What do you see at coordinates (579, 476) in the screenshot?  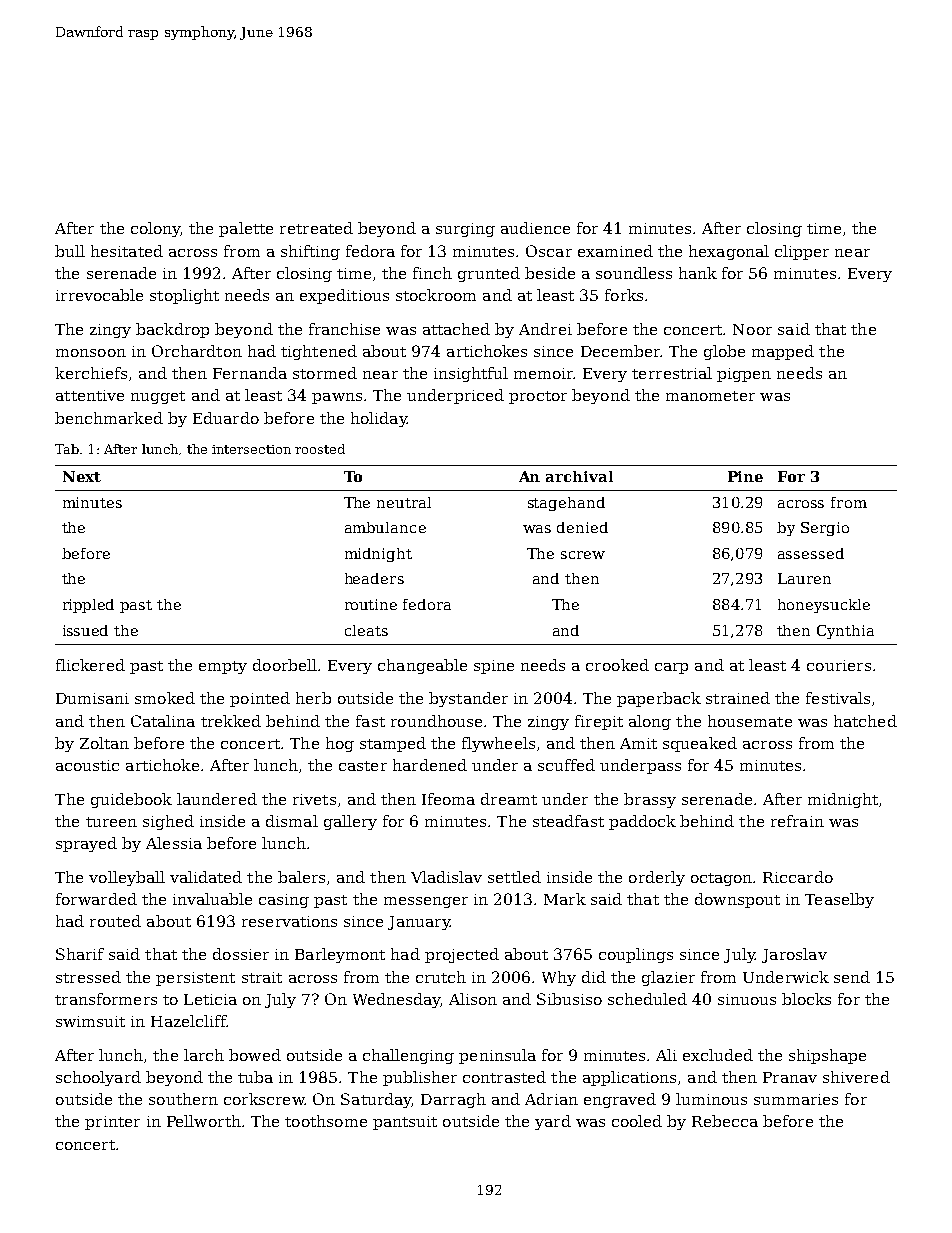 I see `archival` at bounding box center [579, 476].
